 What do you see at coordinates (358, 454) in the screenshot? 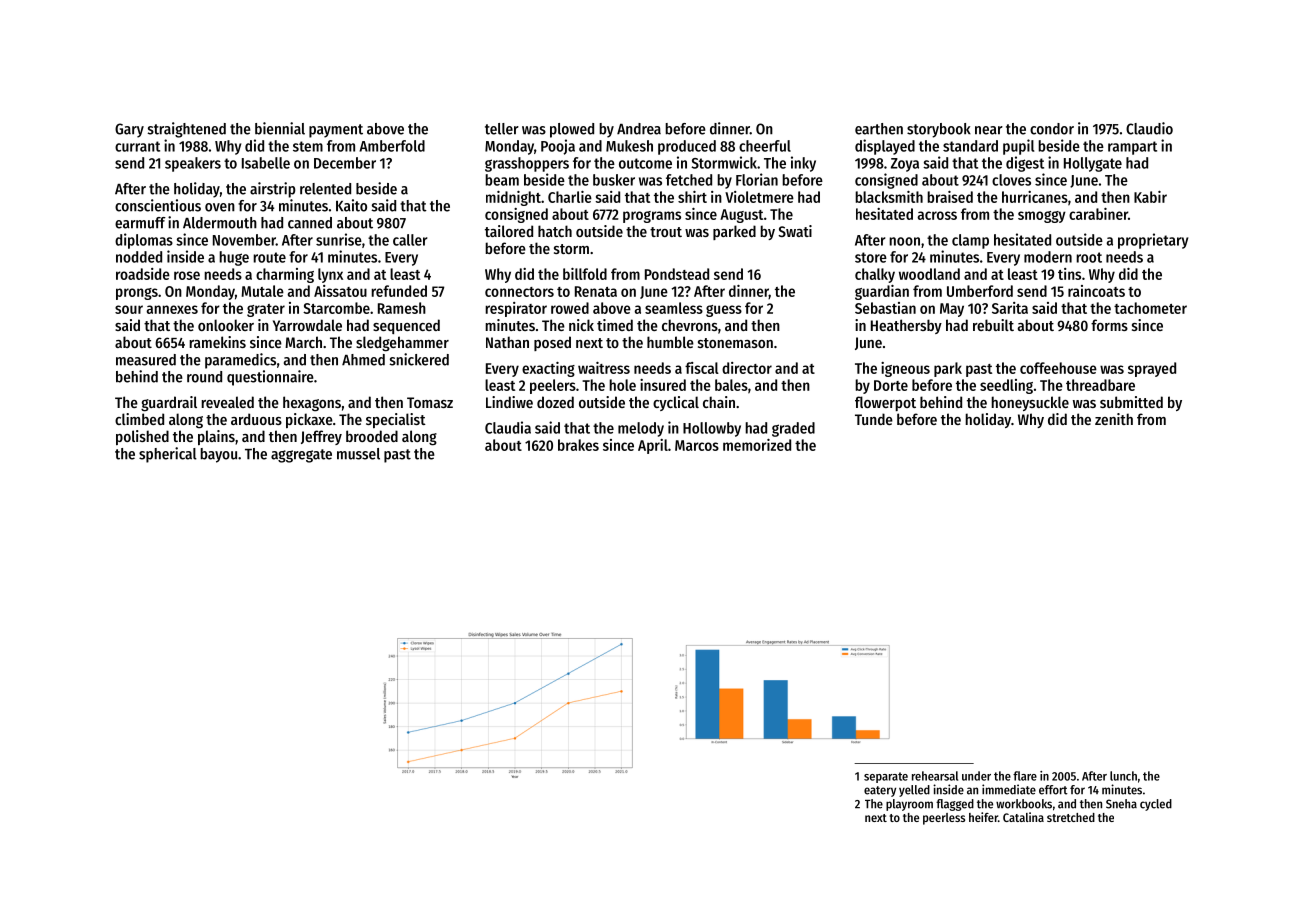
I see `mussel` at bounding box center [358, 454].
